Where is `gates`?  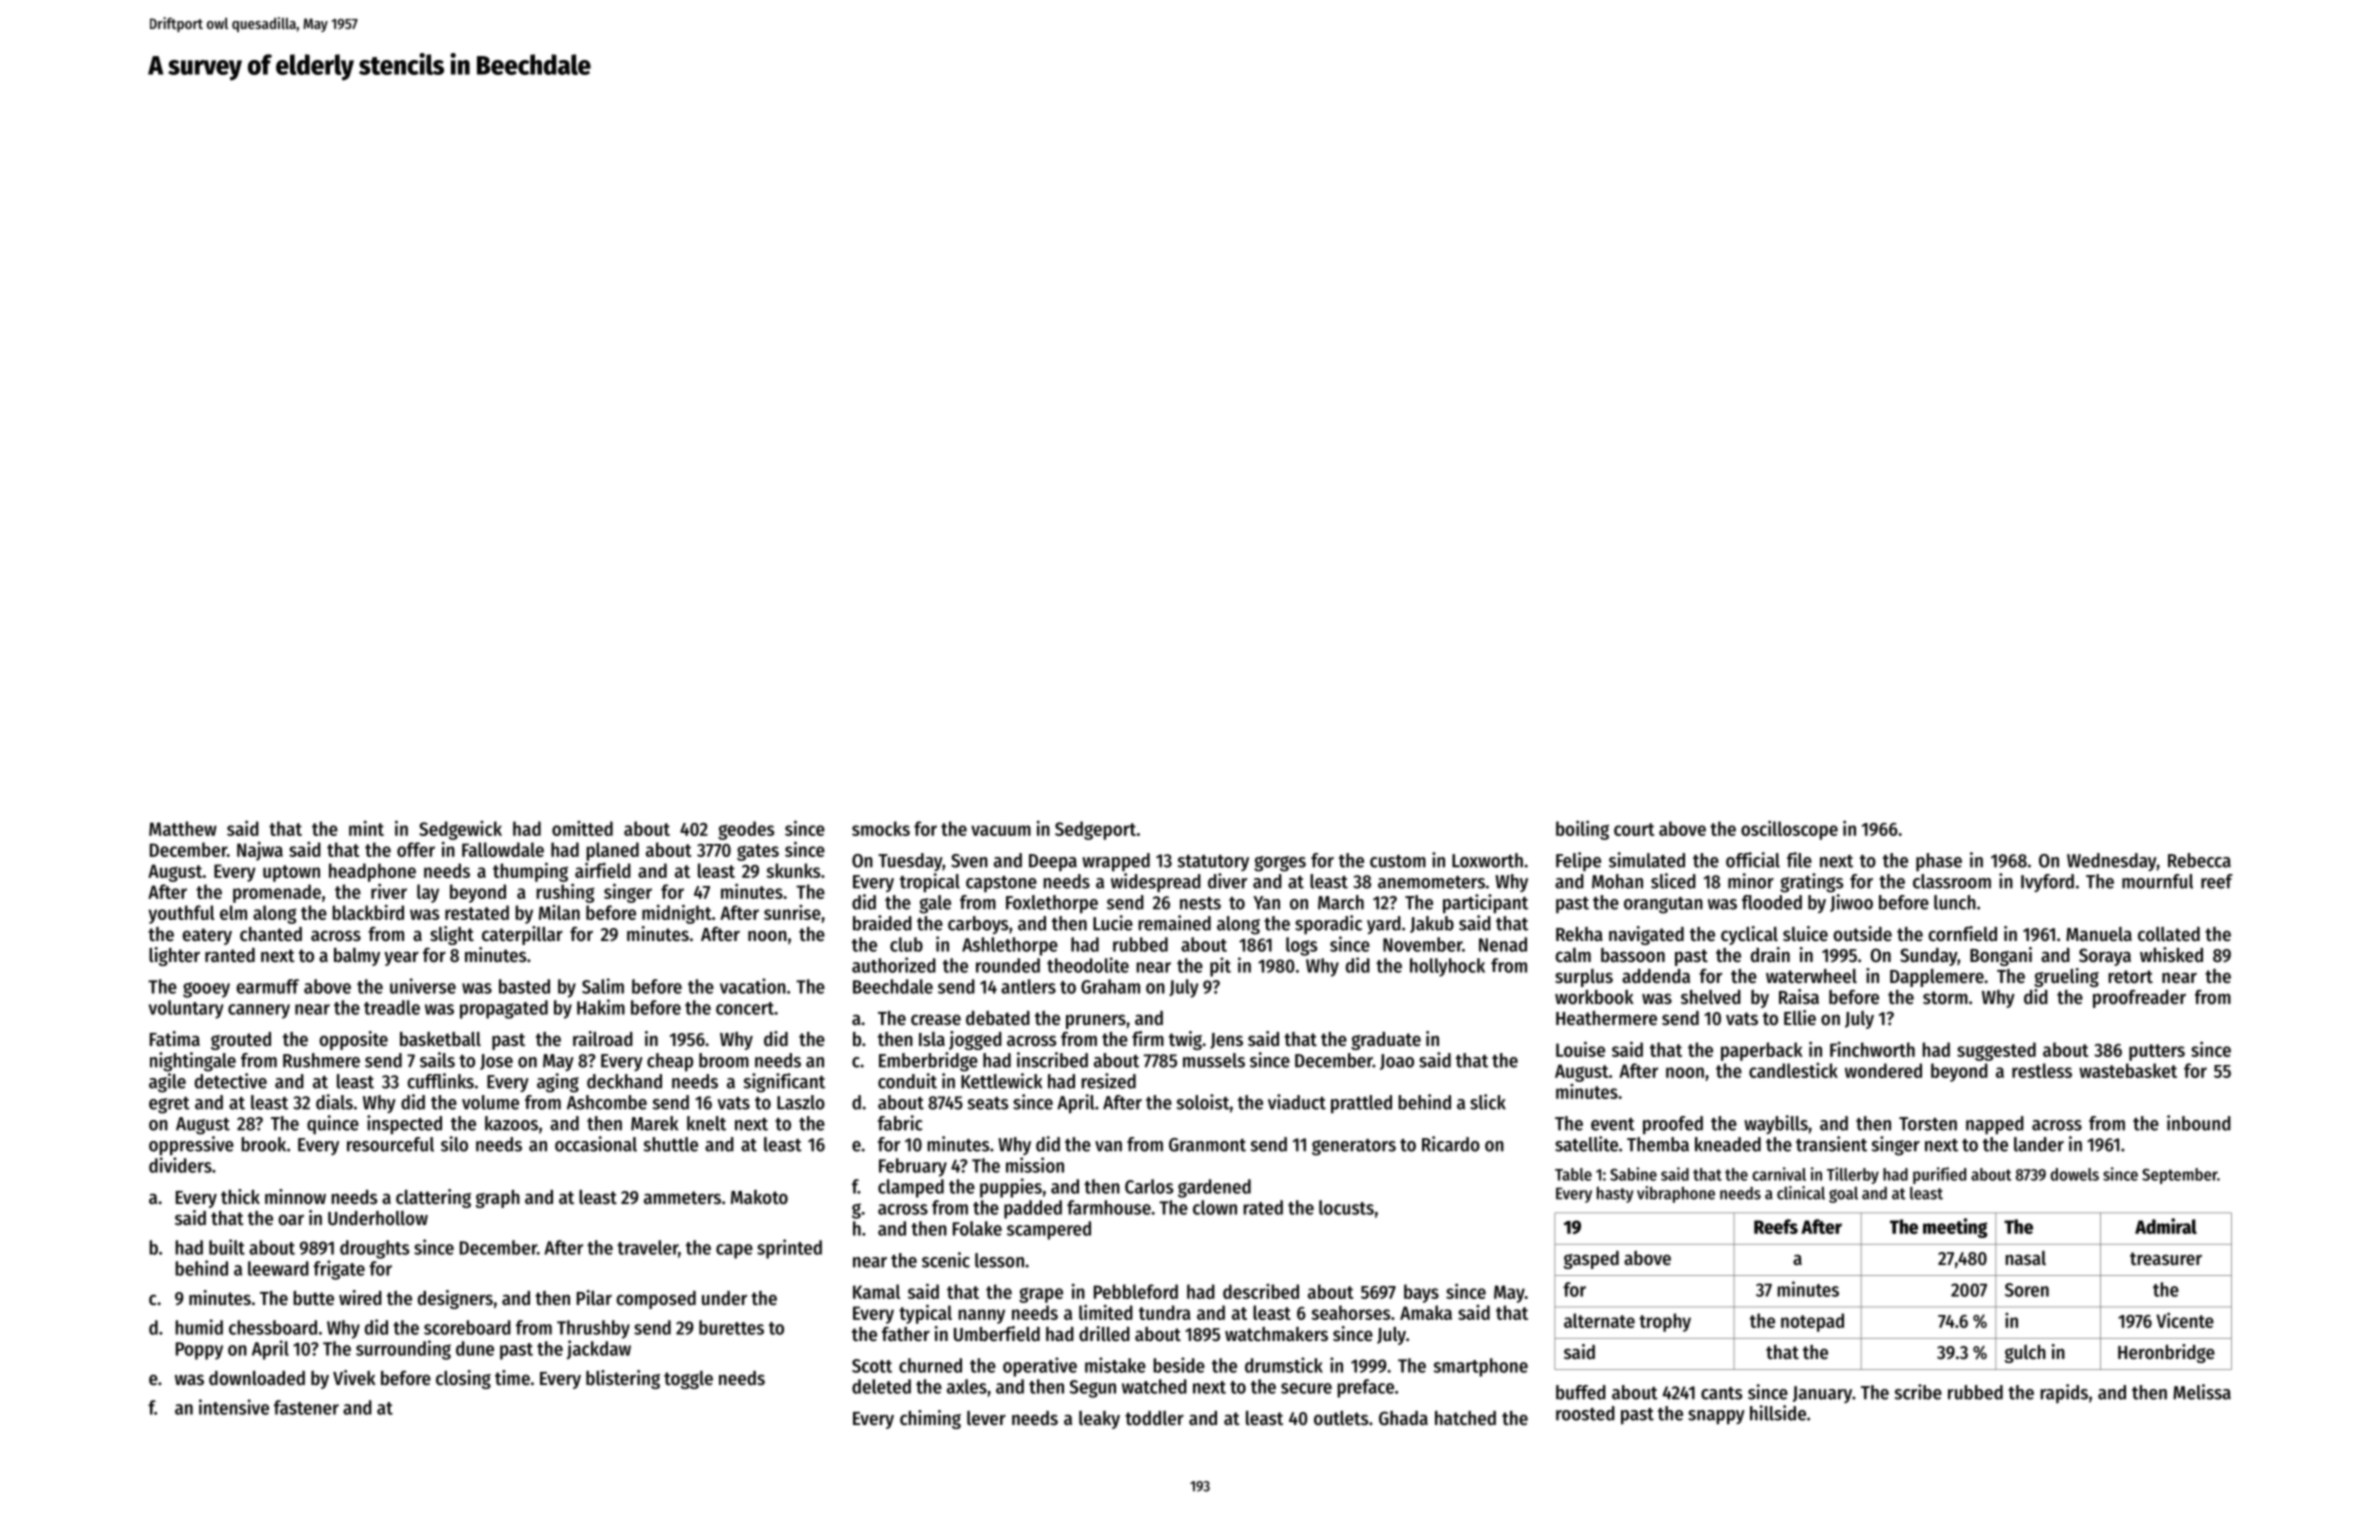 gates is located at coordinates (758, 852).
